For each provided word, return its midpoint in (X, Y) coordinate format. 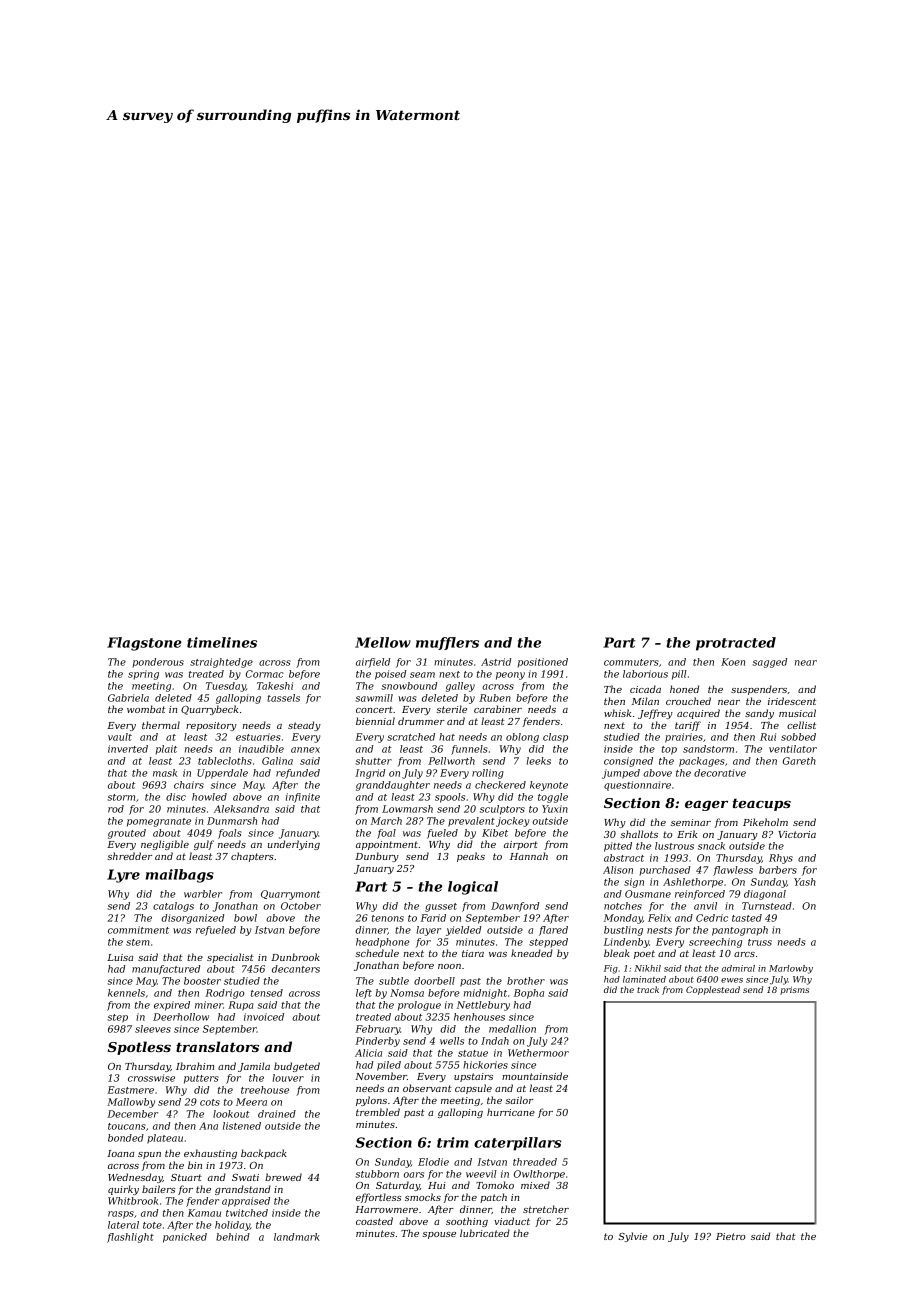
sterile (451, 709)
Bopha (529, 994)
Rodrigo (224, 994)
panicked (185, 1238)
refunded (298, 774)
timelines (222, 642)
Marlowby (791, 969)
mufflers (447, 643)
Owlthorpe (539, 1175)
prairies (684, 738)
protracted (736, 644)
